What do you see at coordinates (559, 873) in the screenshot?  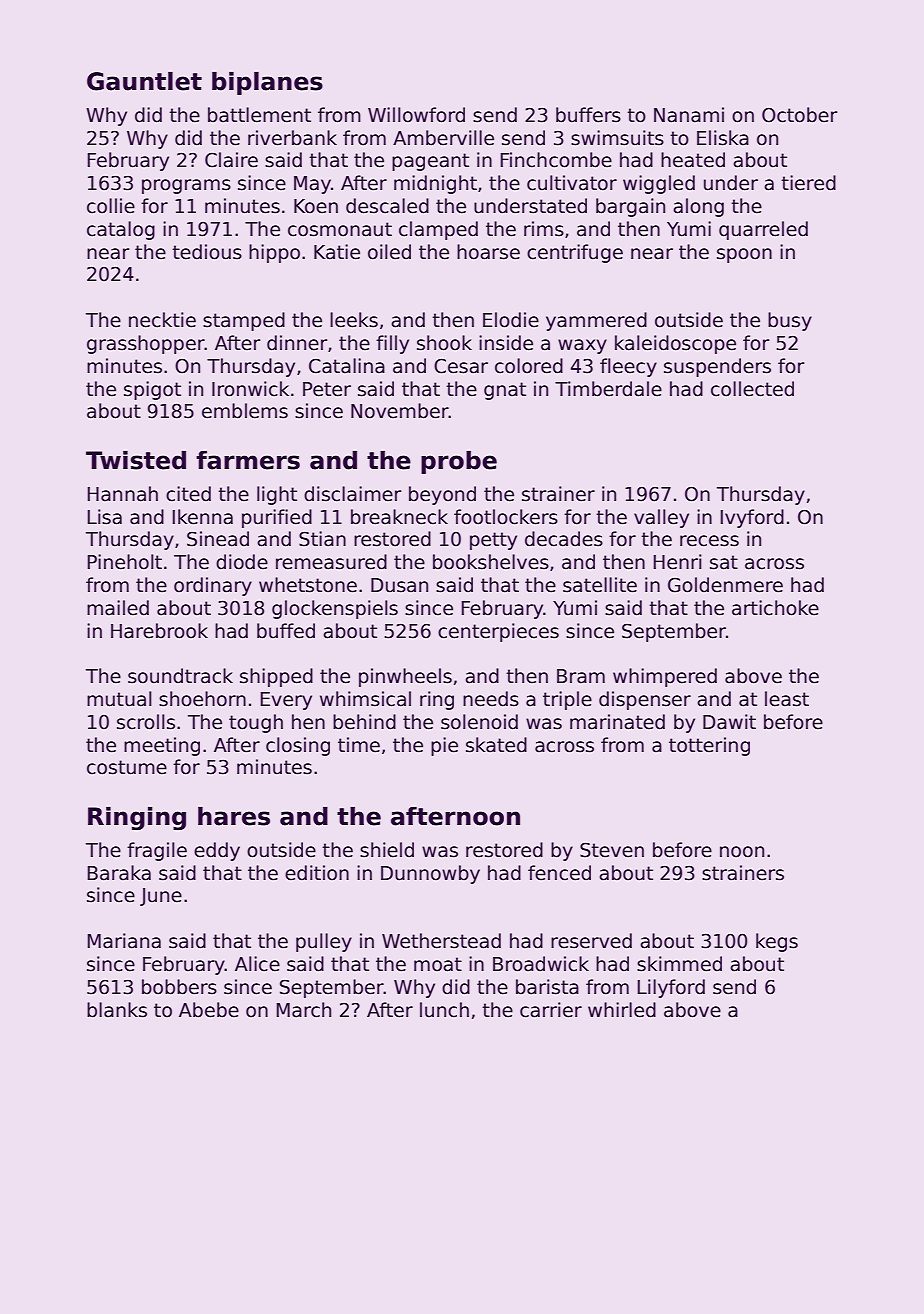 I see `fenced` at bounding box center [559, 873].
